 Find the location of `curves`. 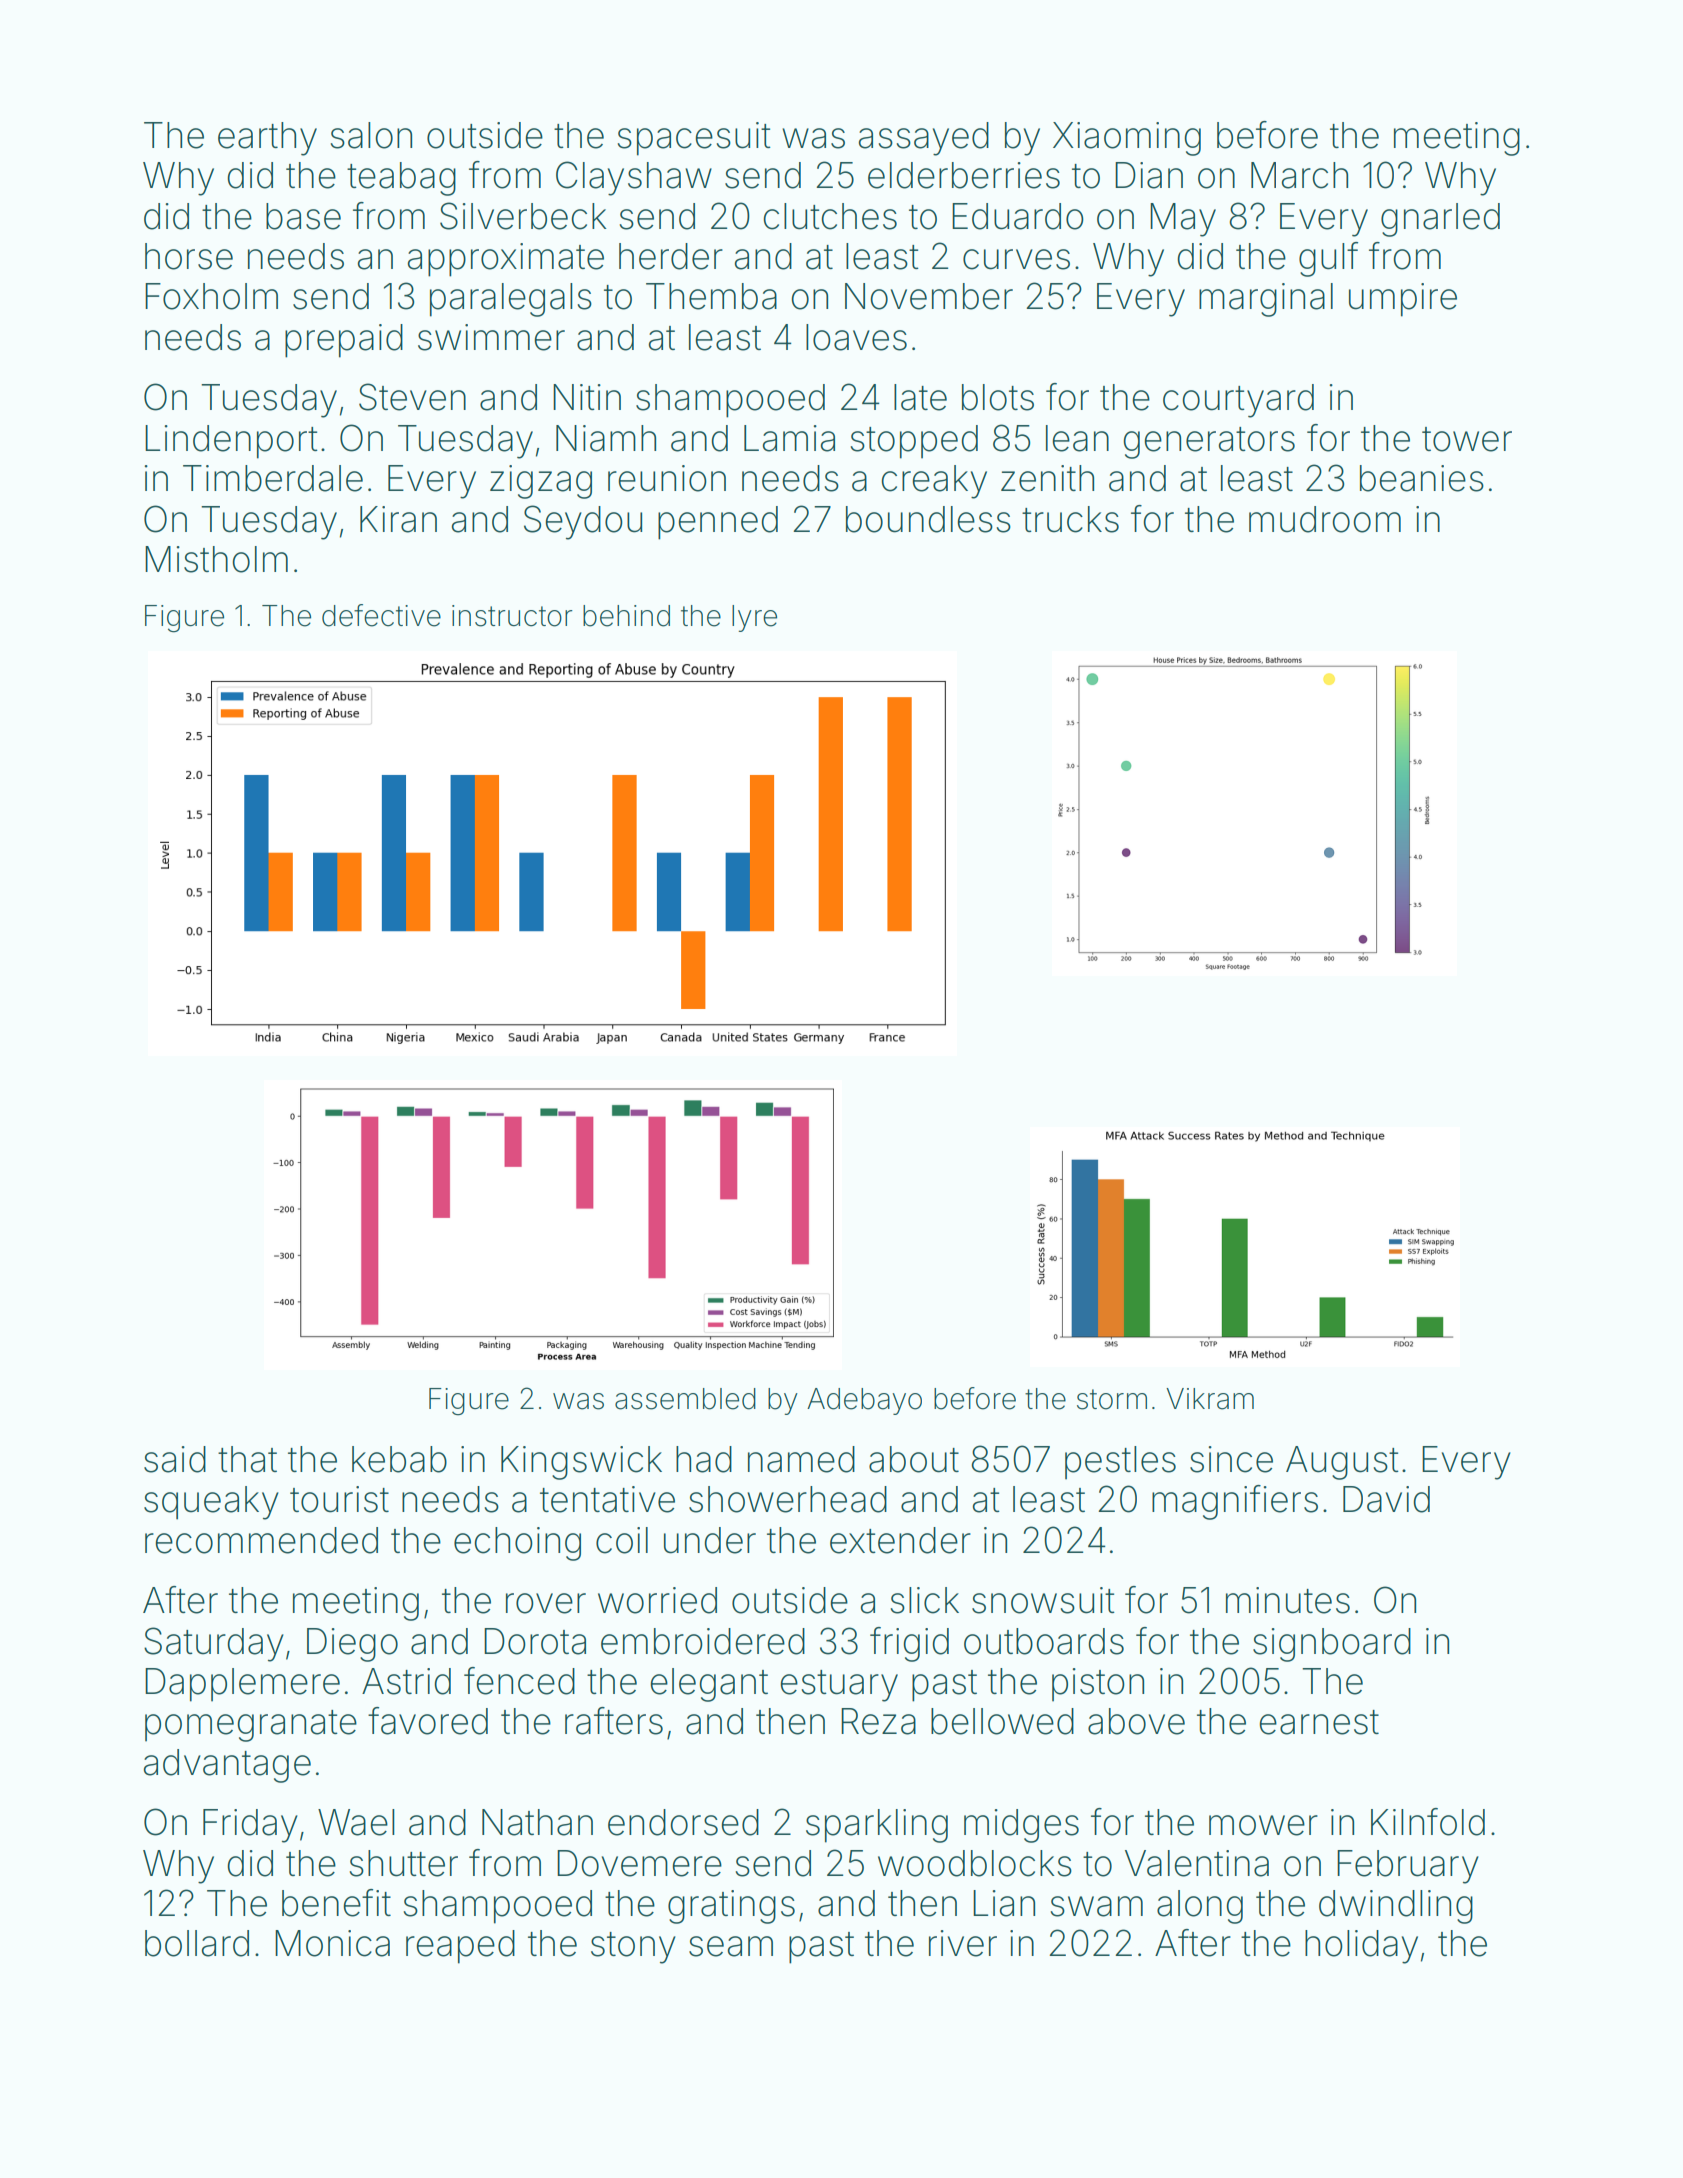

curves is located at coordinates (1016, 259).
